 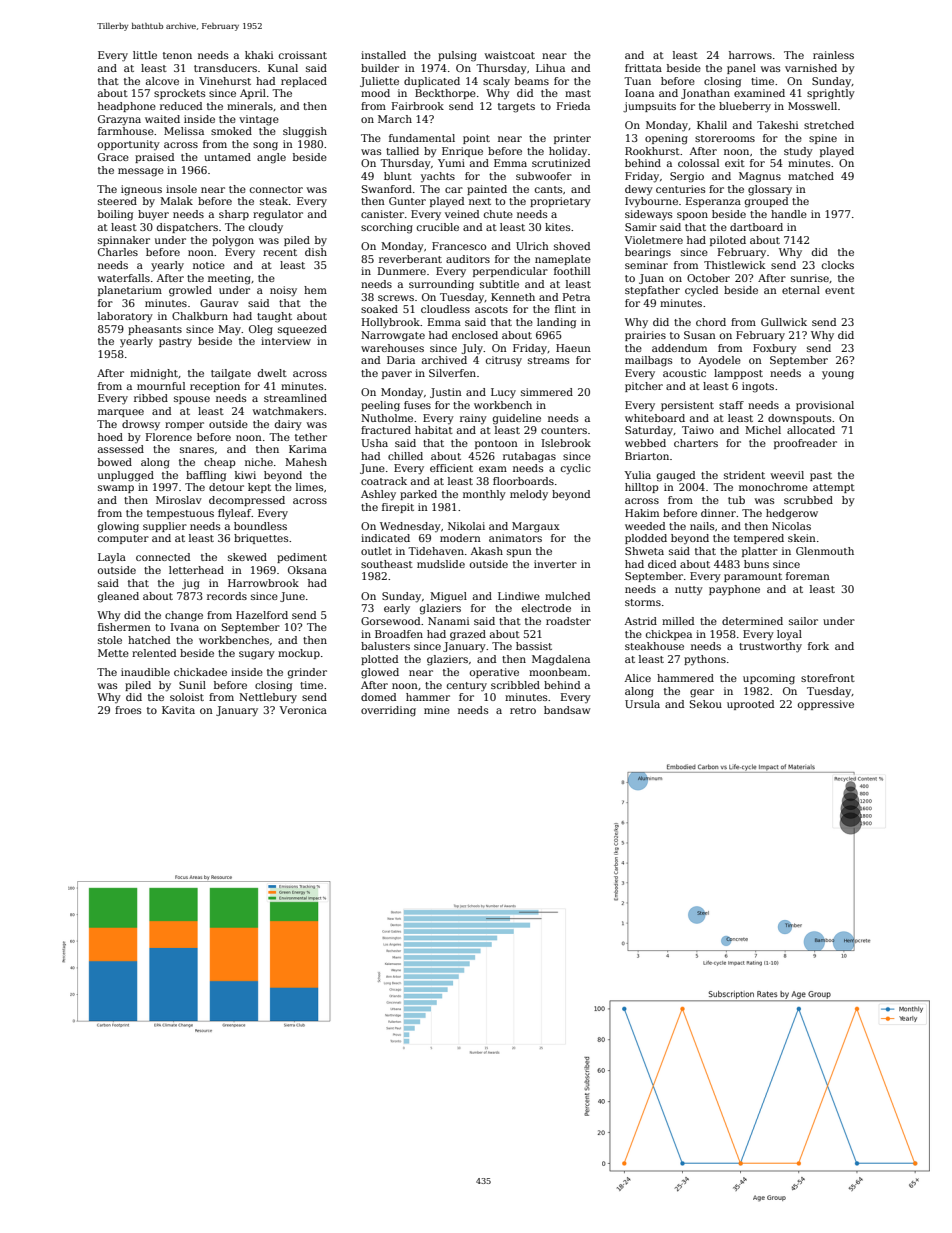 What do you see at coordinates (705, 660) in the document?
I see `pythons` at bounding box center [705, 660].
